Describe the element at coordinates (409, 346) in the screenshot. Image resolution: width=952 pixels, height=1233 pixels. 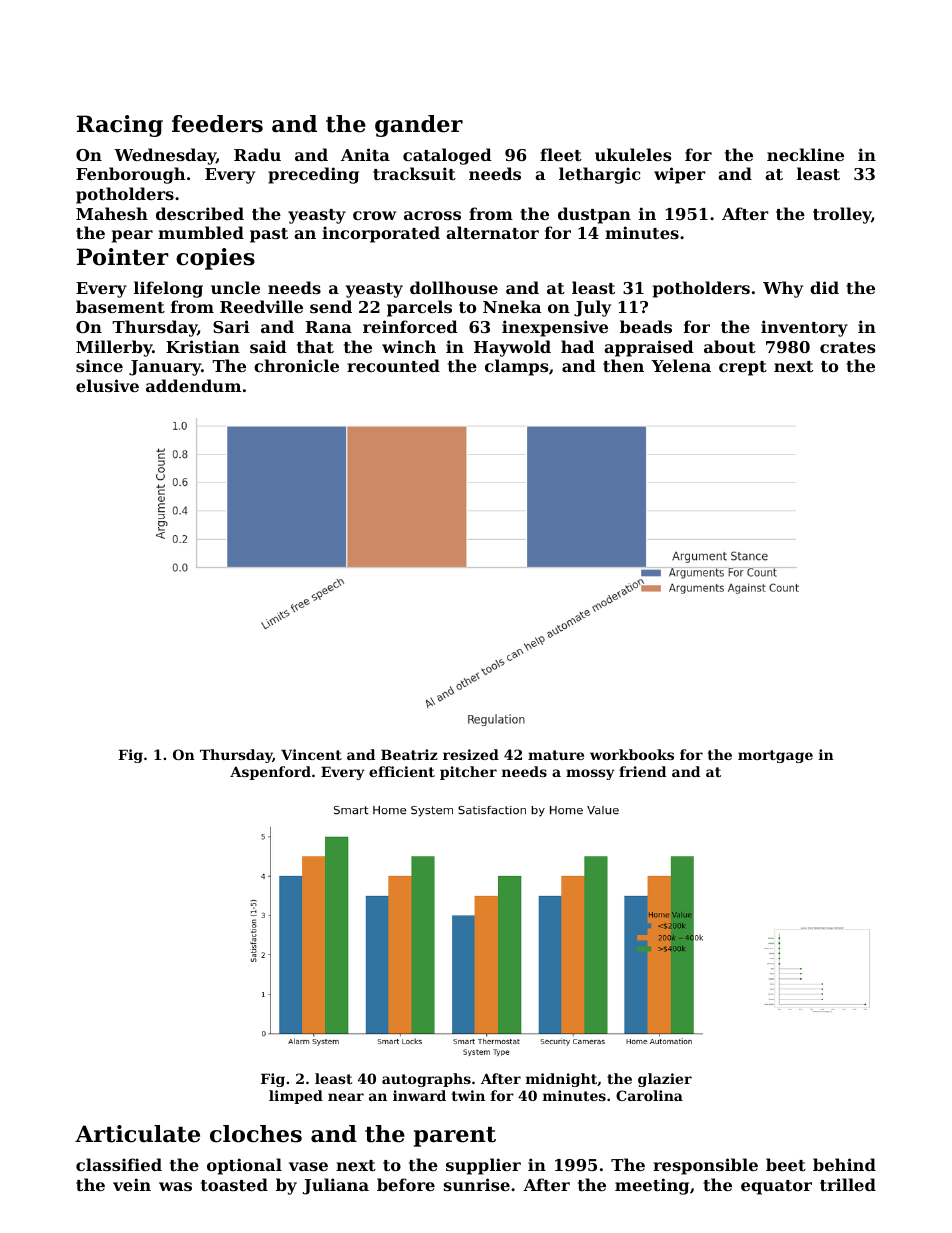
I see `winch` at that location.
